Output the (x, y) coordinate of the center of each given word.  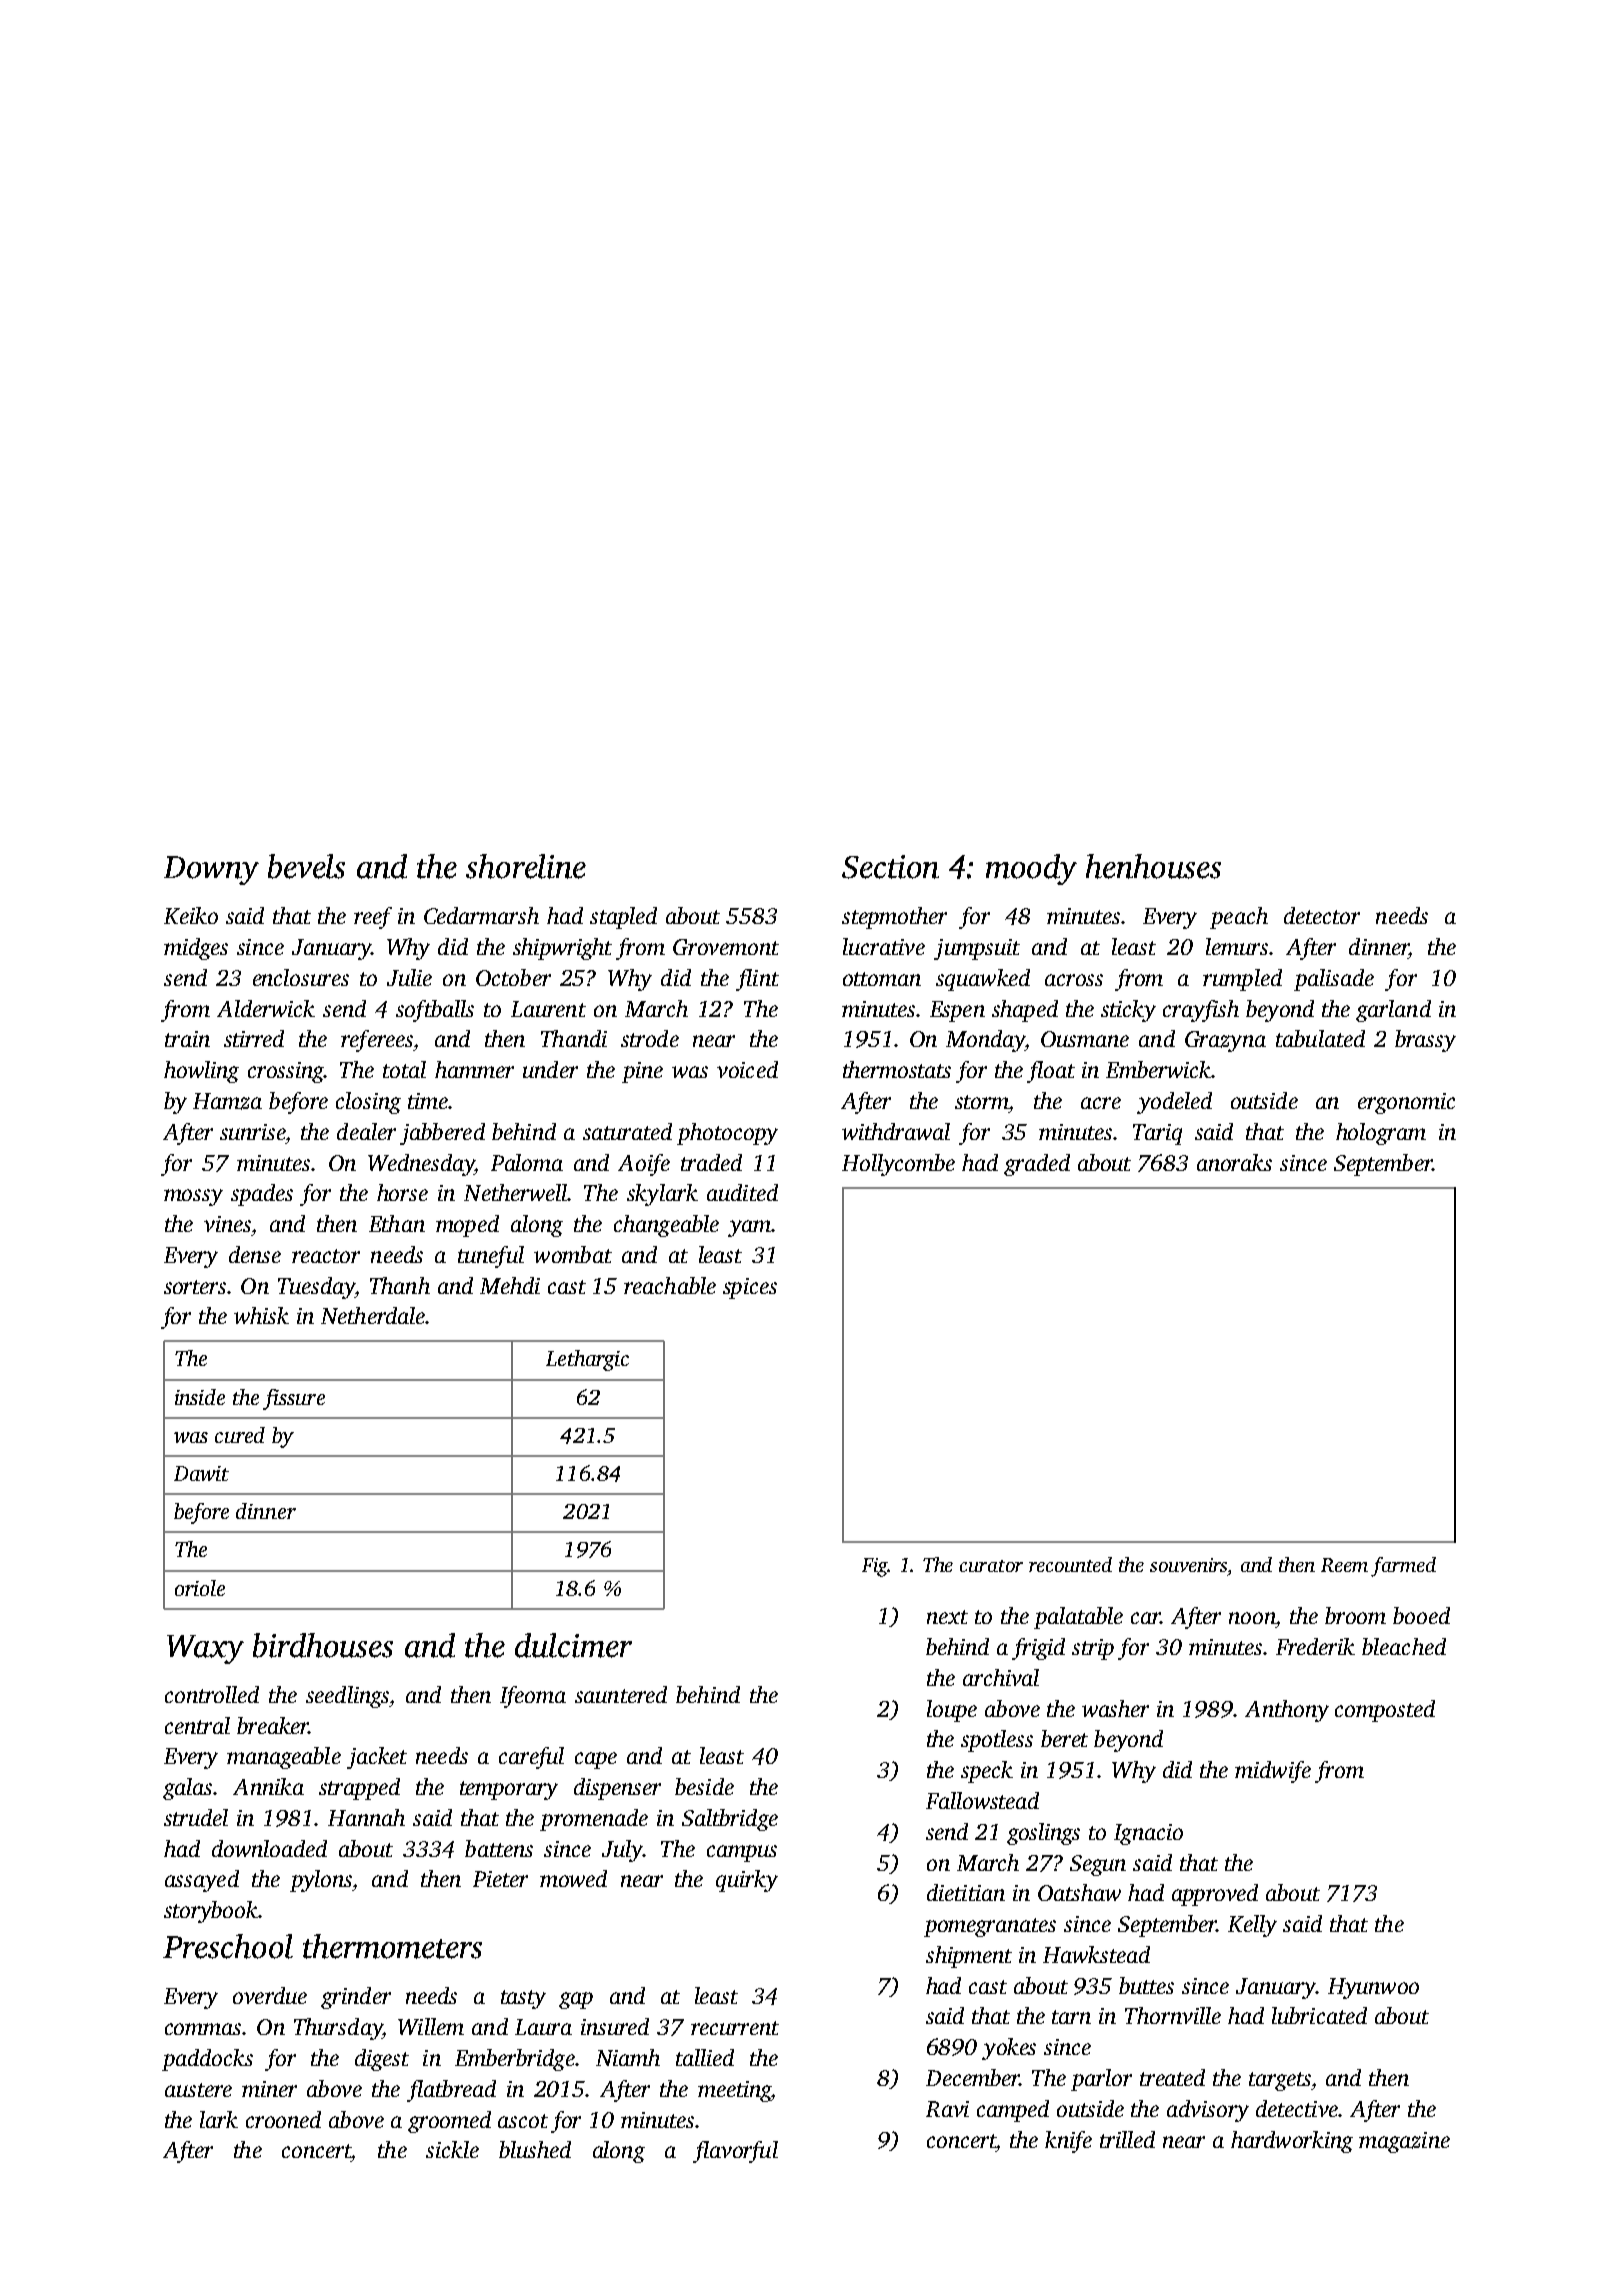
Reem (1344, 1565)
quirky (747, 1881)
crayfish (1201, 1011)
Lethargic (587, 1360)
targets (1280, 2081)
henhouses (1153, 866)
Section (890, 867)
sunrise (252, 1132)
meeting (734, 2091)
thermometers (392, 1946)
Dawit (201, 1473)
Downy (211, 870)
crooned (283, 2119)
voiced (747, 1069)
